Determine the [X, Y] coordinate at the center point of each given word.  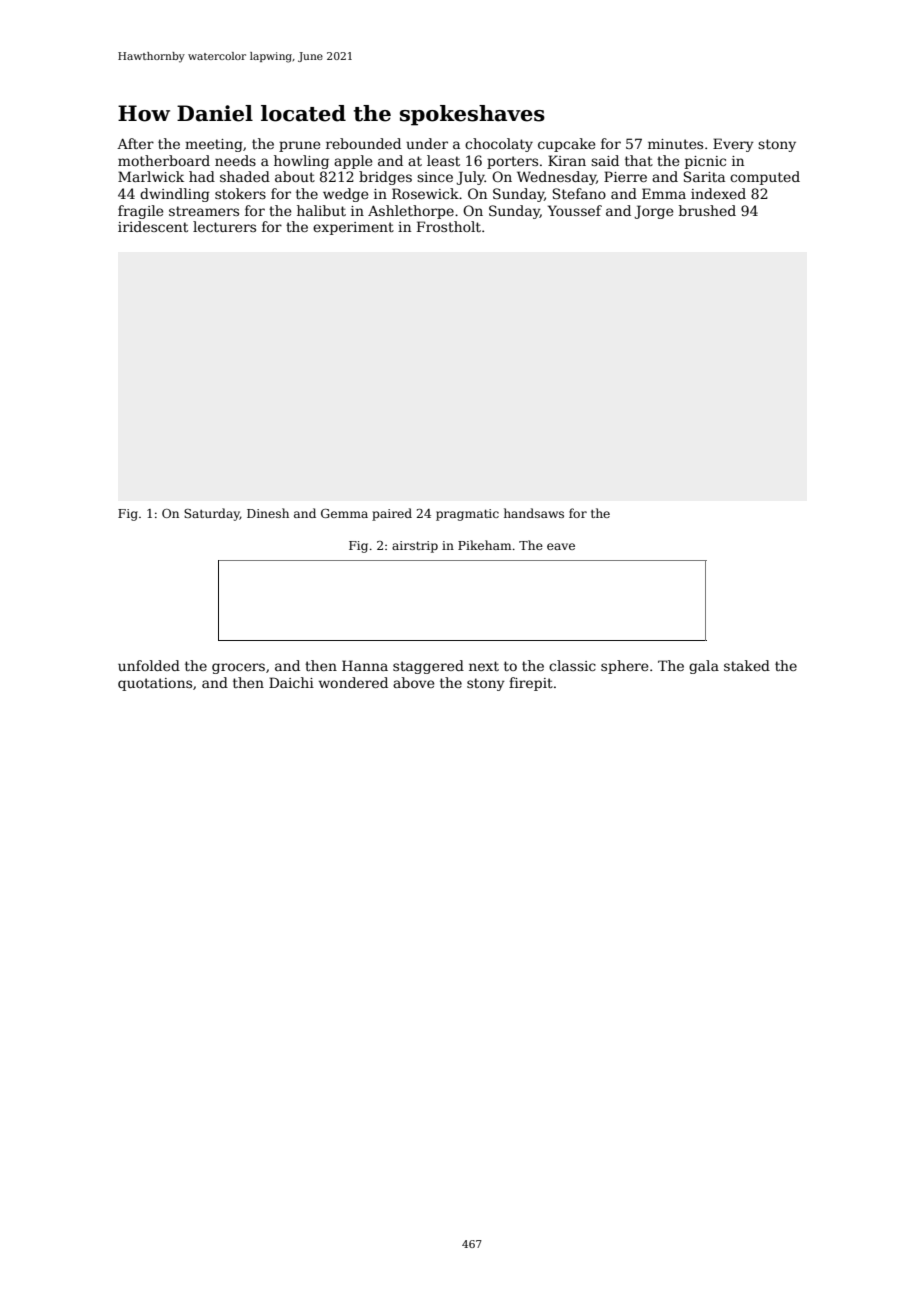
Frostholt [449, 226]
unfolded [149, 665]
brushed [707, 210]
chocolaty [499, 145]
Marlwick [151, 176]
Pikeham [484, 545]
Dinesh [268, 513]
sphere [624, 667]
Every [733, 145]
